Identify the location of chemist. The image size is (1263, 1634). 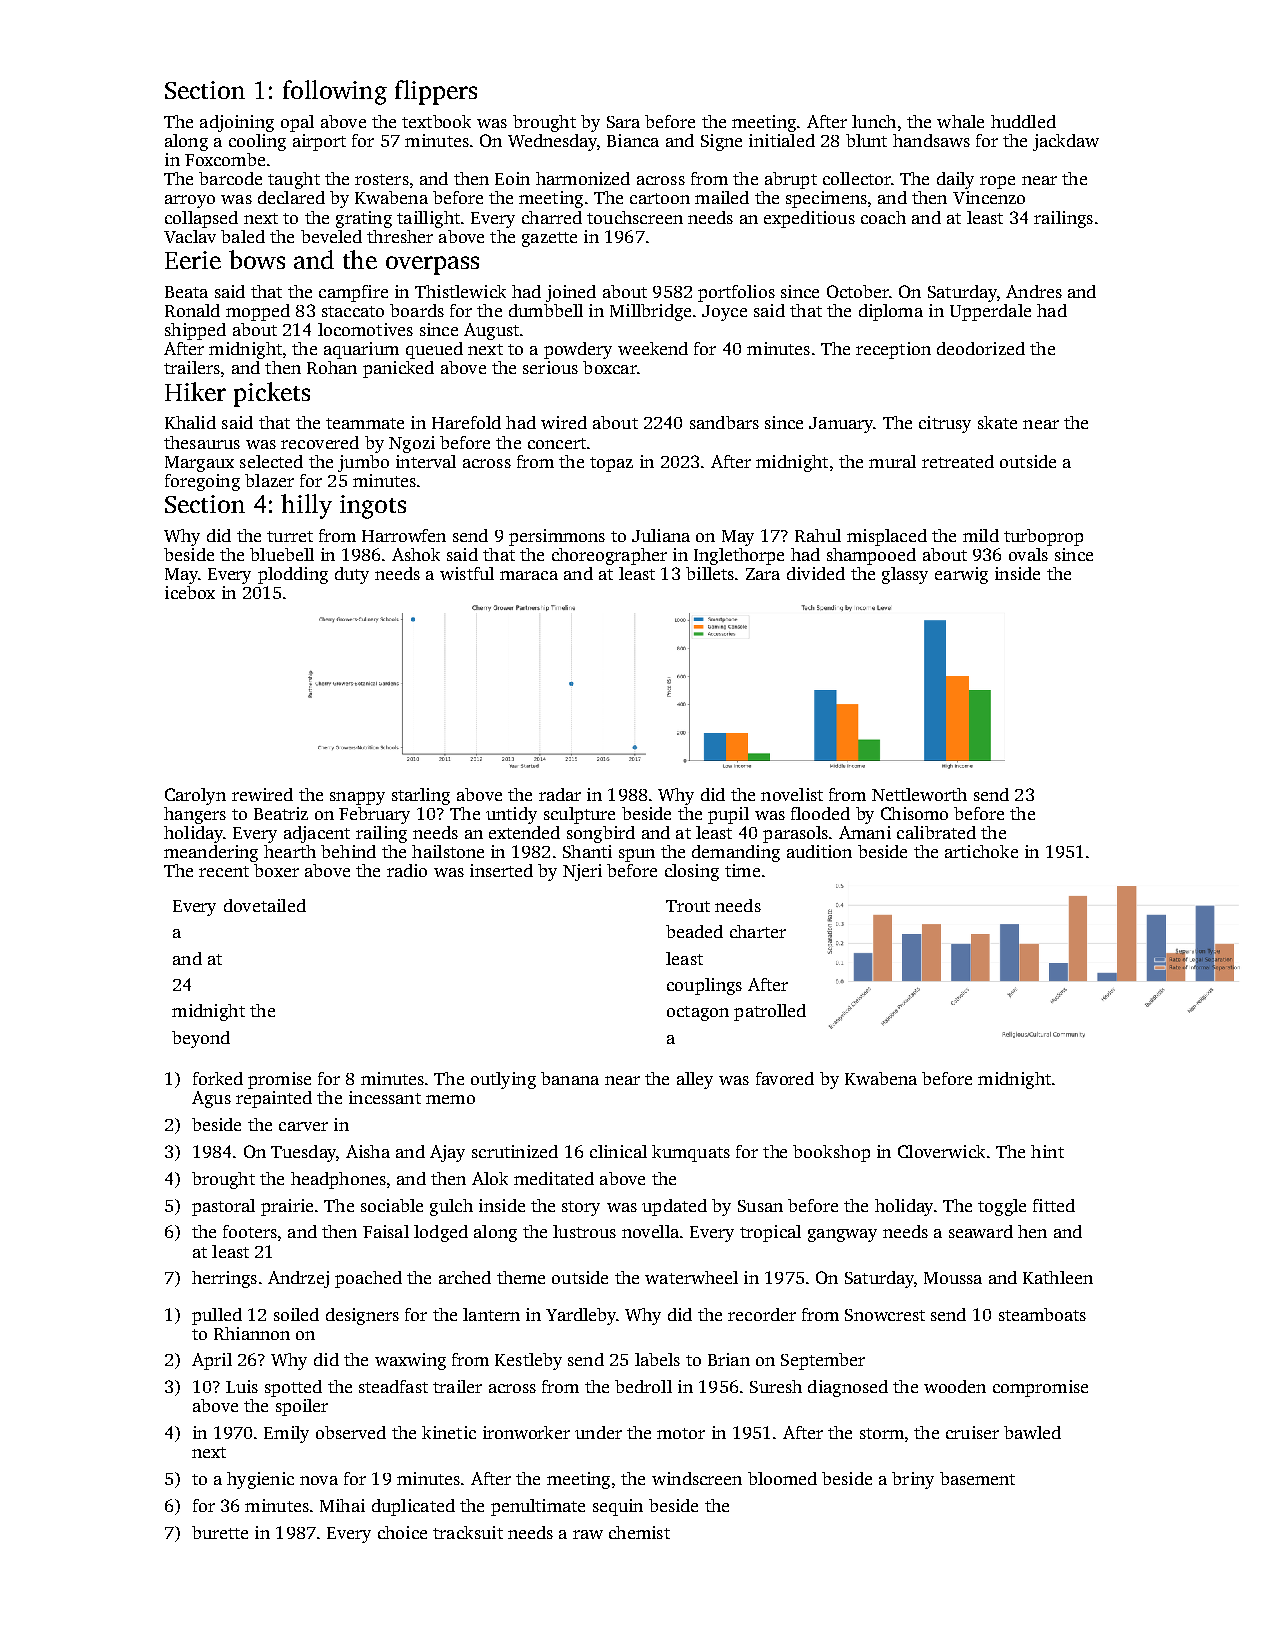
(639, 1532).
